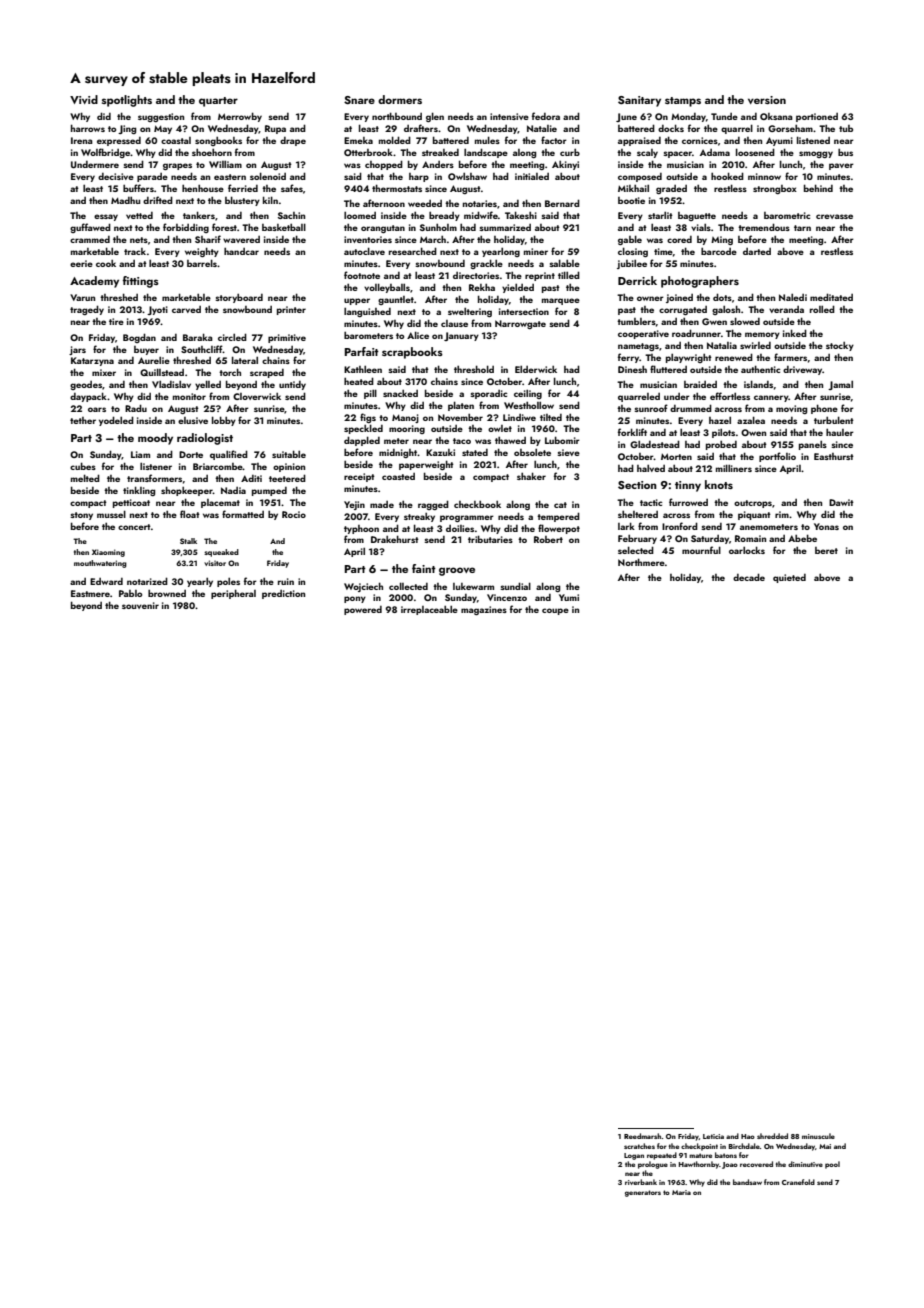  Describe the element at coordinates (119, 141) in the screenshot. I see `expressed` at that location.
